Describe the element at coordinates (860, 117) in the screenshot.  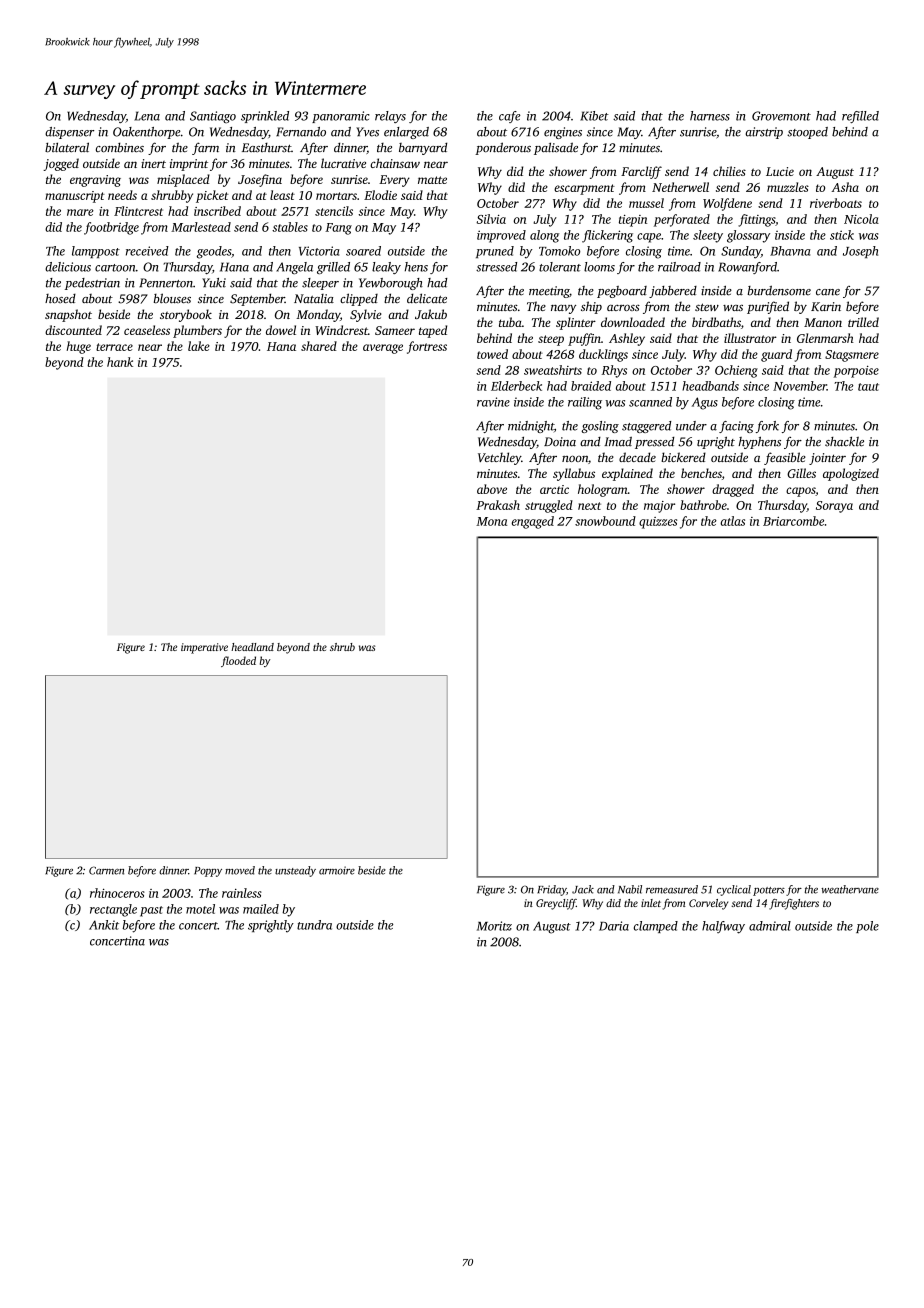
I see `refilled` at that location.
